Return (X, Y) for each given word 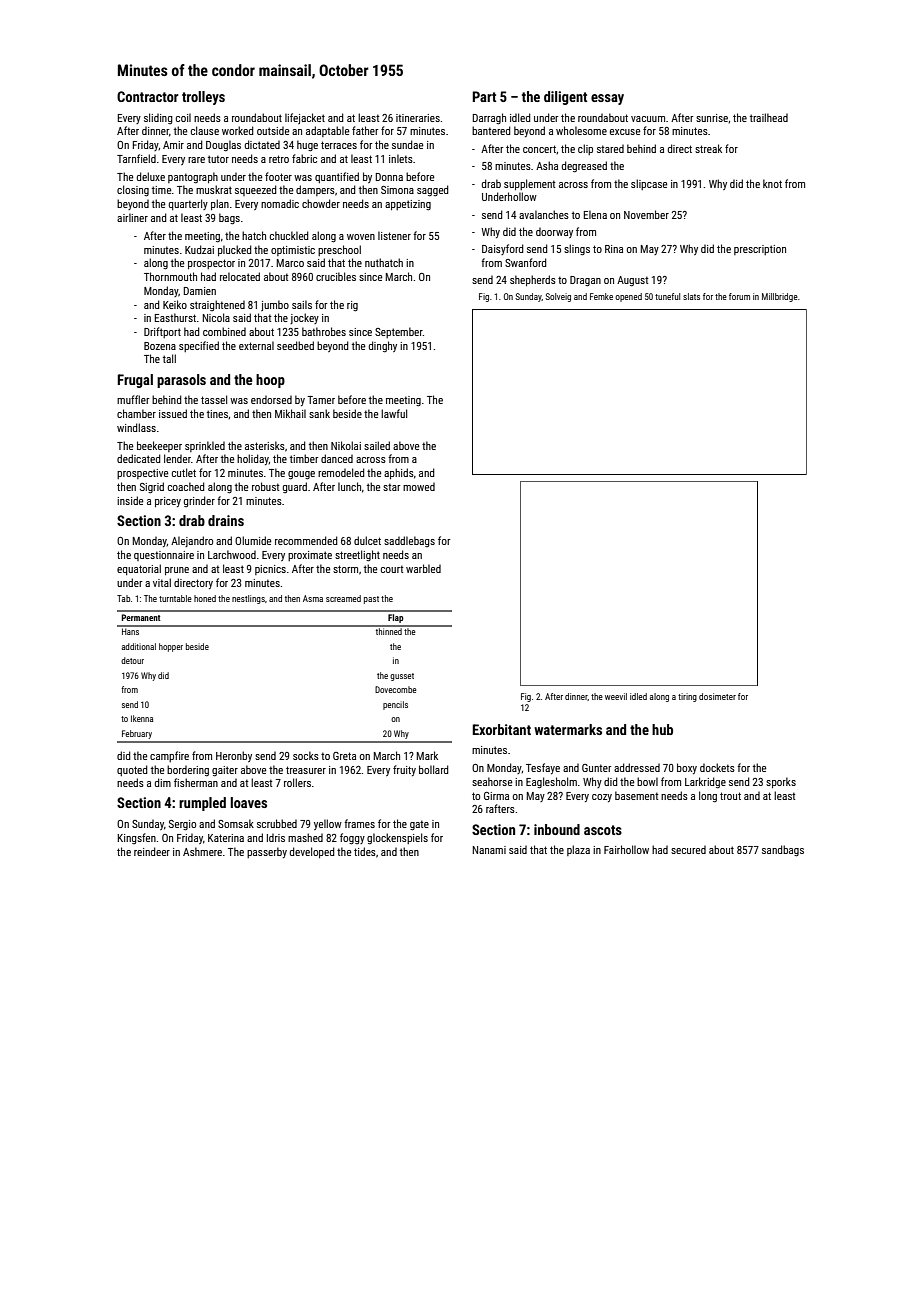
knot (772, 183)
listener (394, 235)
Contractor (148, 96)
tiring (687, 697)
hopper (171, 647)
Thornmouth (170, 276)
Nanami (489, 850)
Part (484, 96)
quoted (132, 770)
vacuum (648, 119)
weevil (616, 696)
